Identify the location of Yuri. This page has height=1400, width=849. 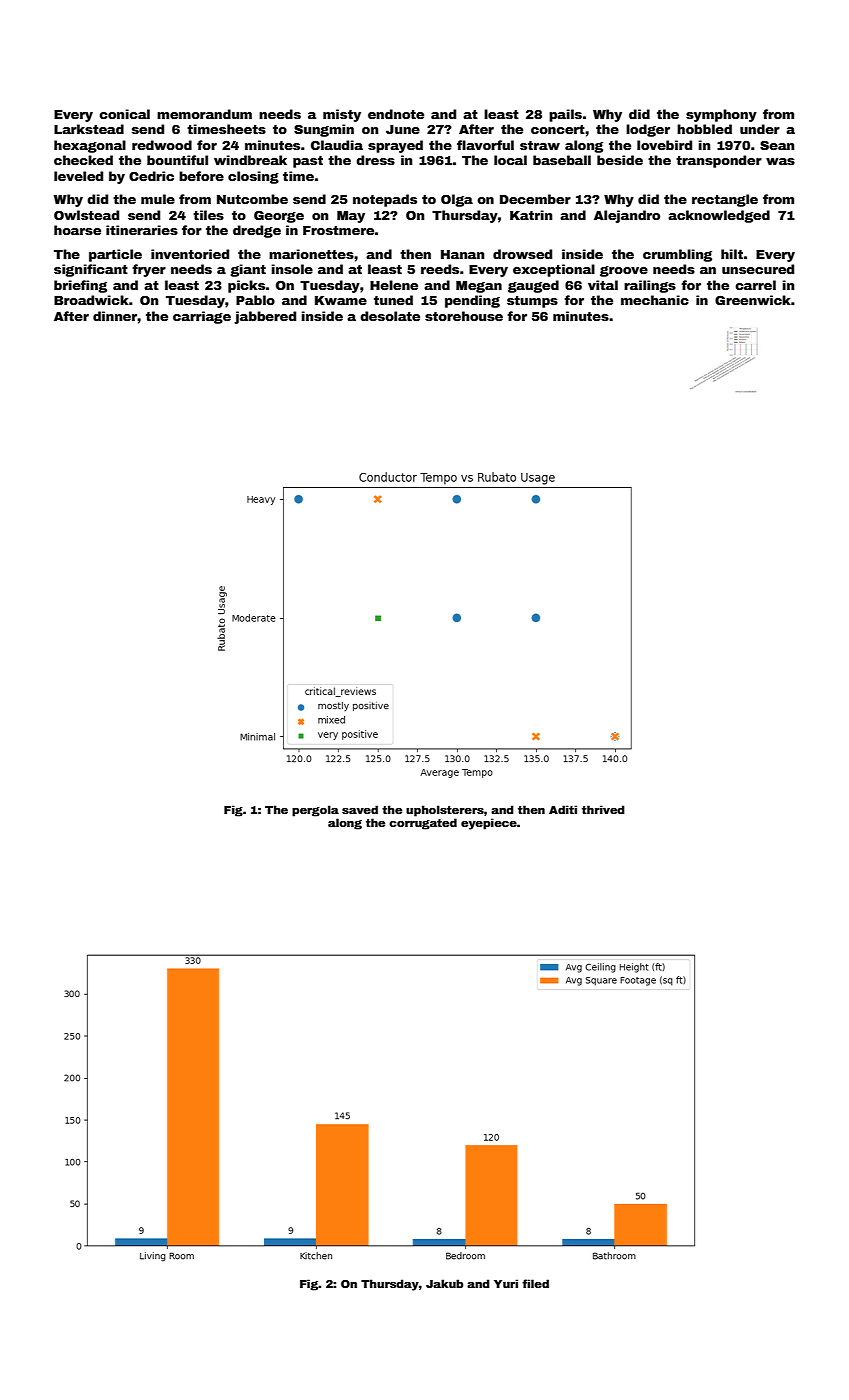
(506, 1283).
